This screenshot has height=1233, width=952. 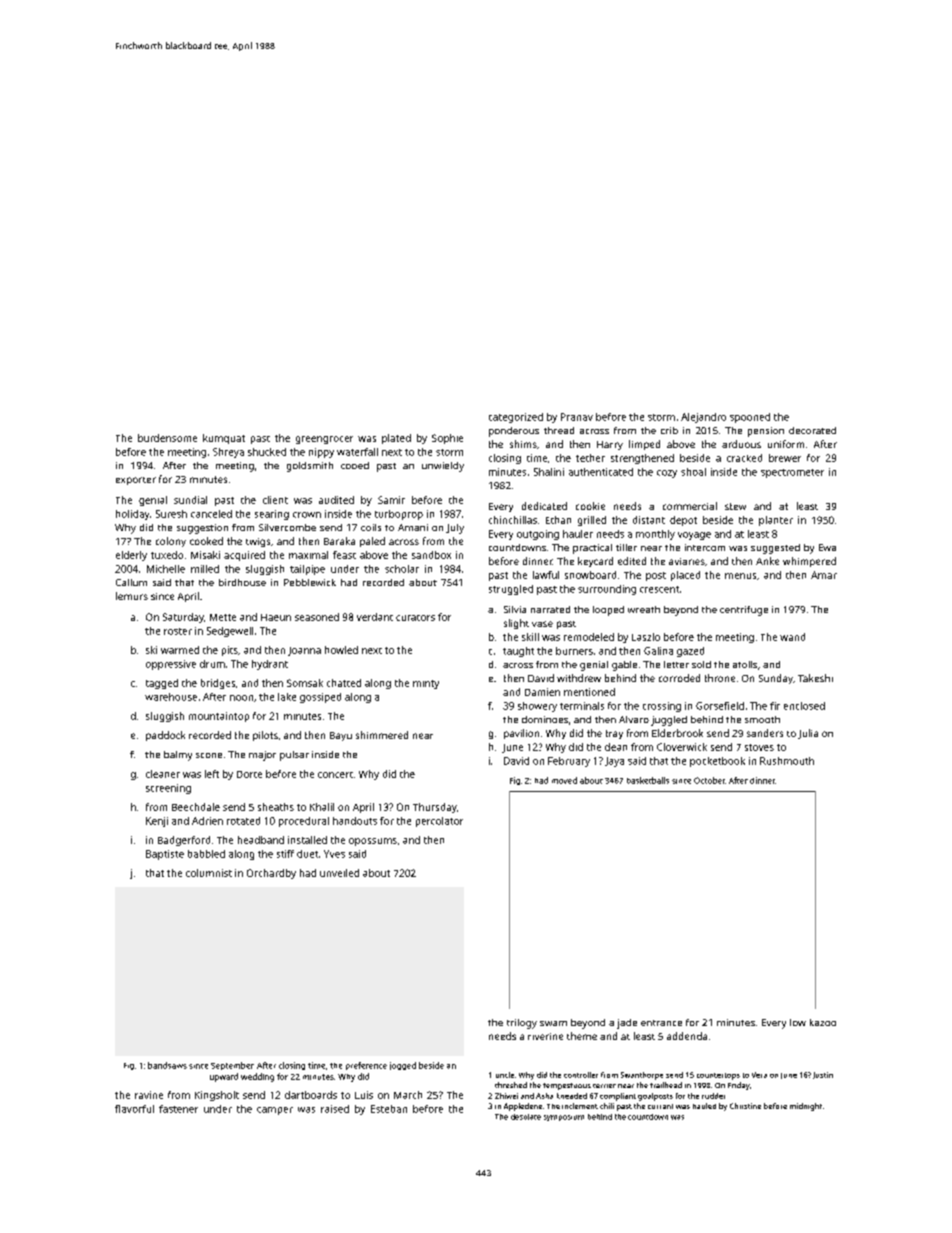 What do you see at coordinates (275, 1111) in the screenshot?
I see `camper` at bounding box center [275, 1111].
